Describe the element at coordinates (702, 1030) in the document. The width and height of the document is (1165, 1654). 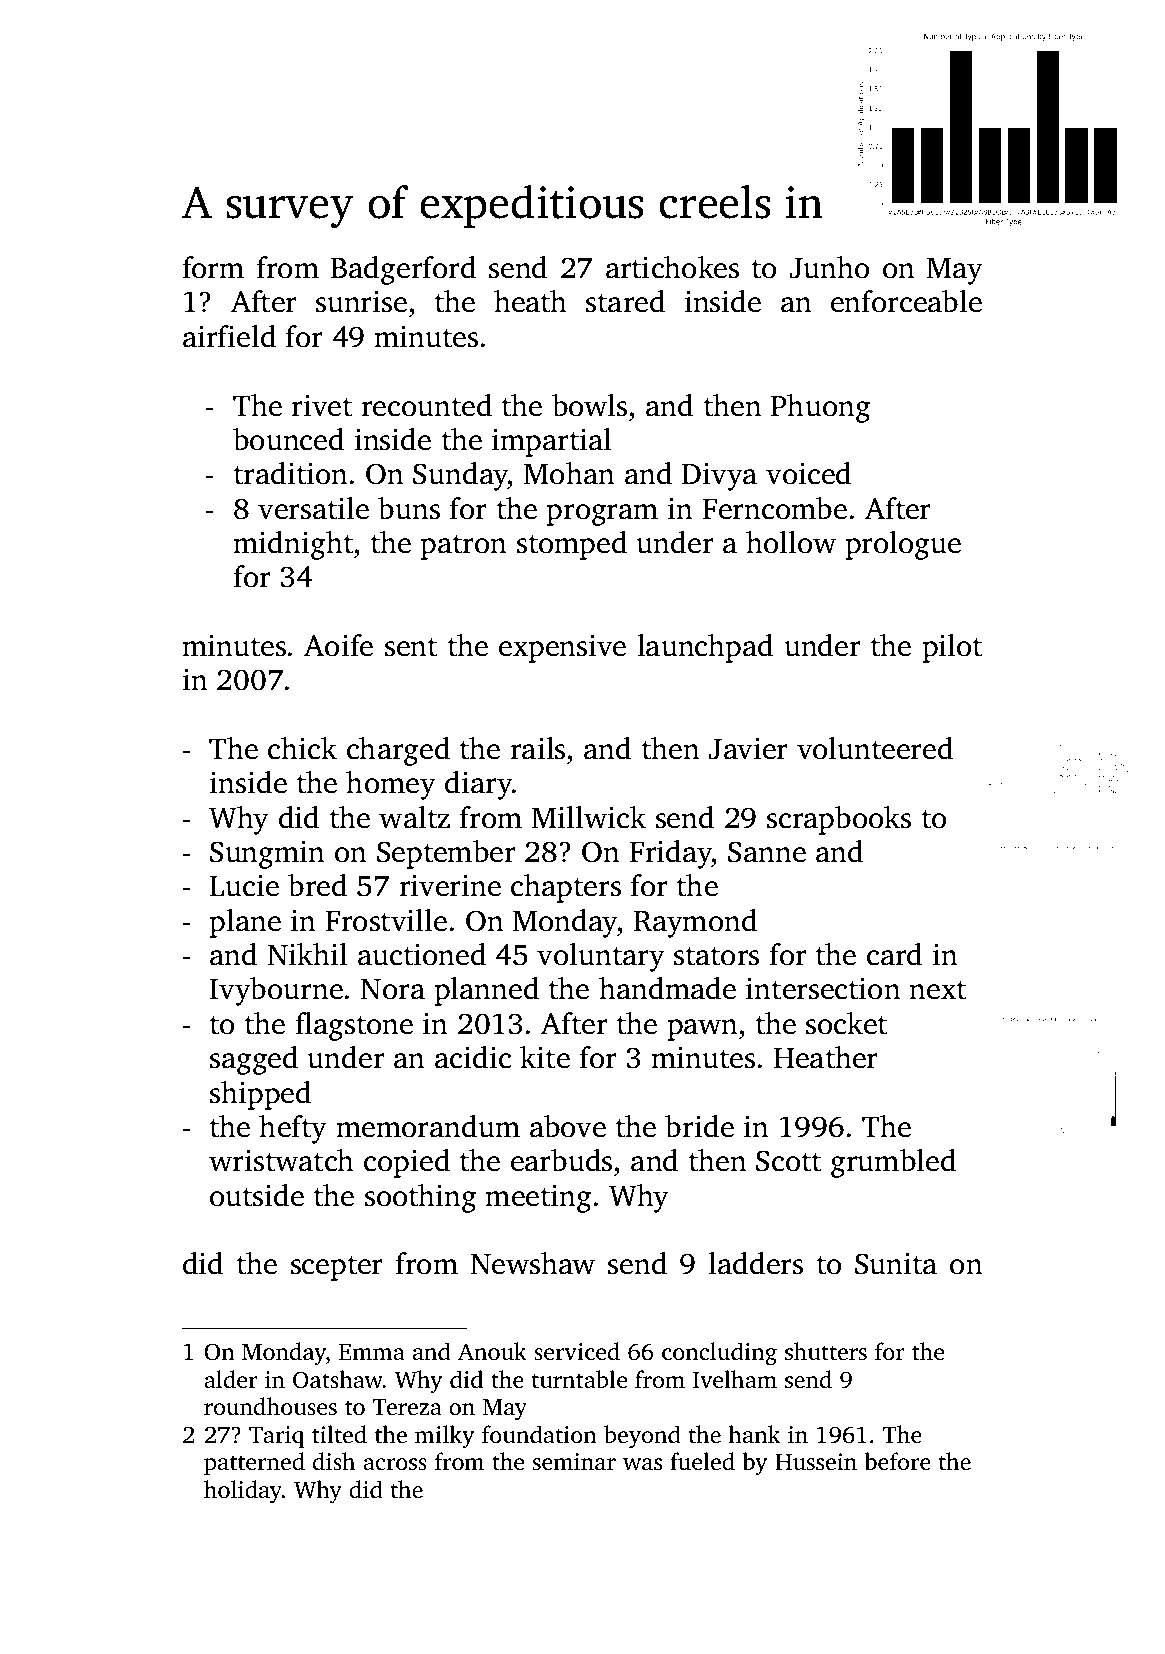
I see `pawn` at that location.
